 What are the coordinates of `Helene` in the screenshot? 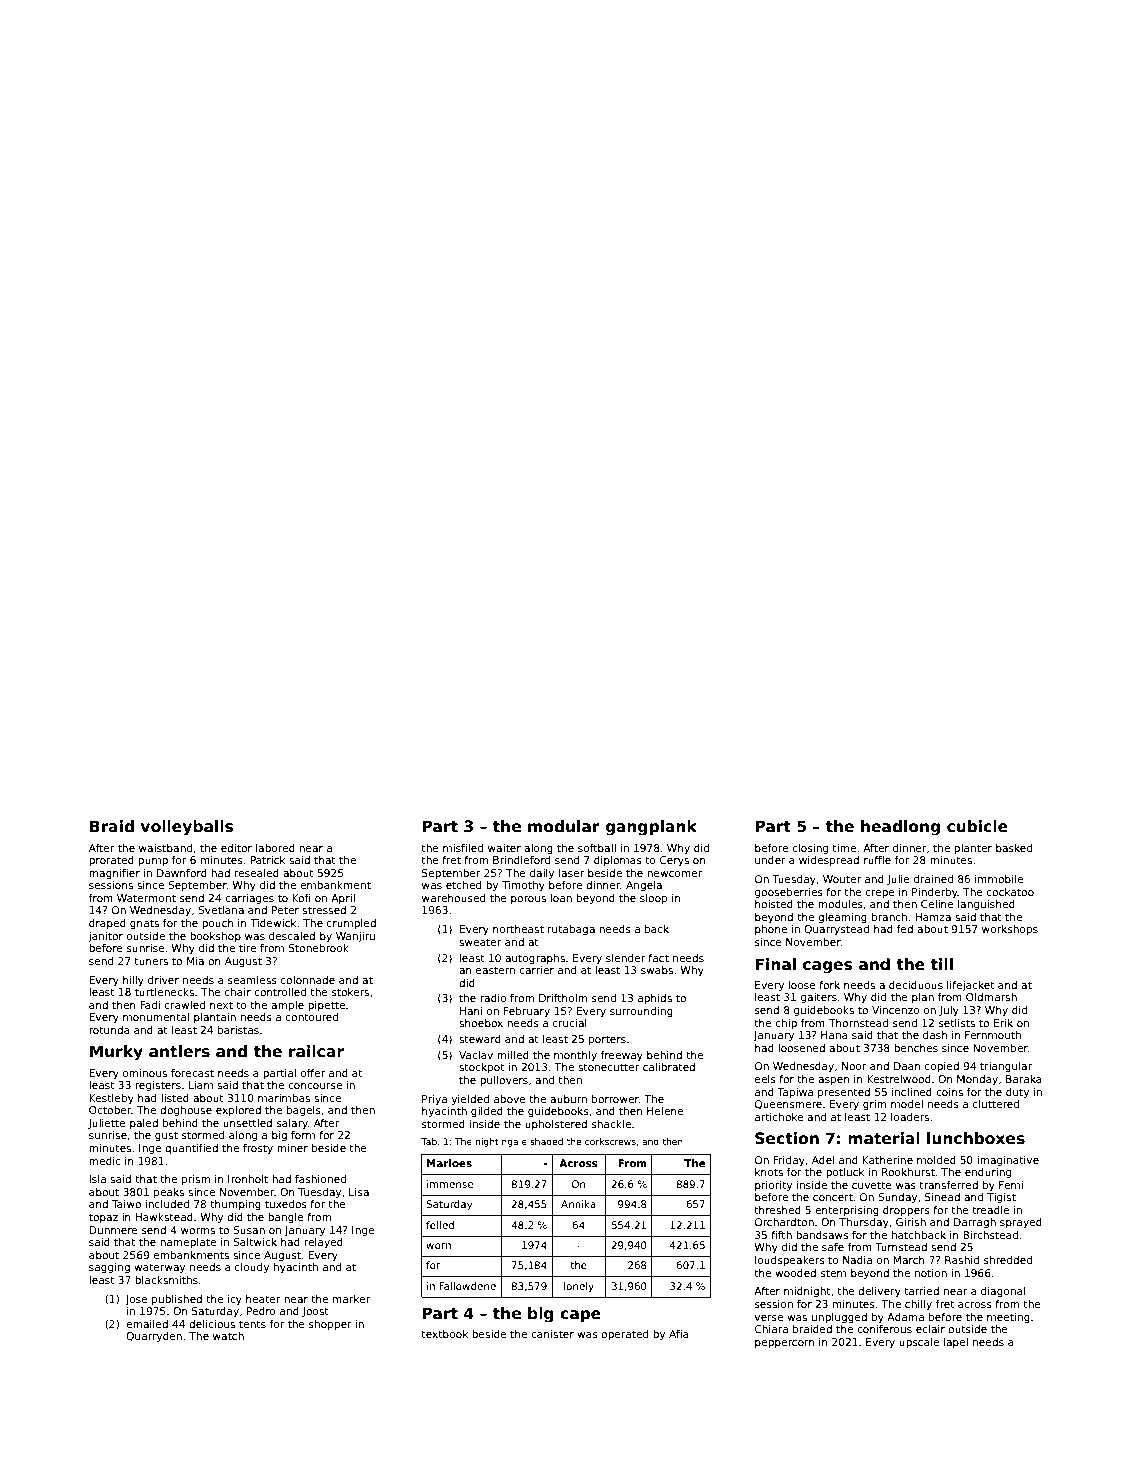 It's located at (665, 1111).
